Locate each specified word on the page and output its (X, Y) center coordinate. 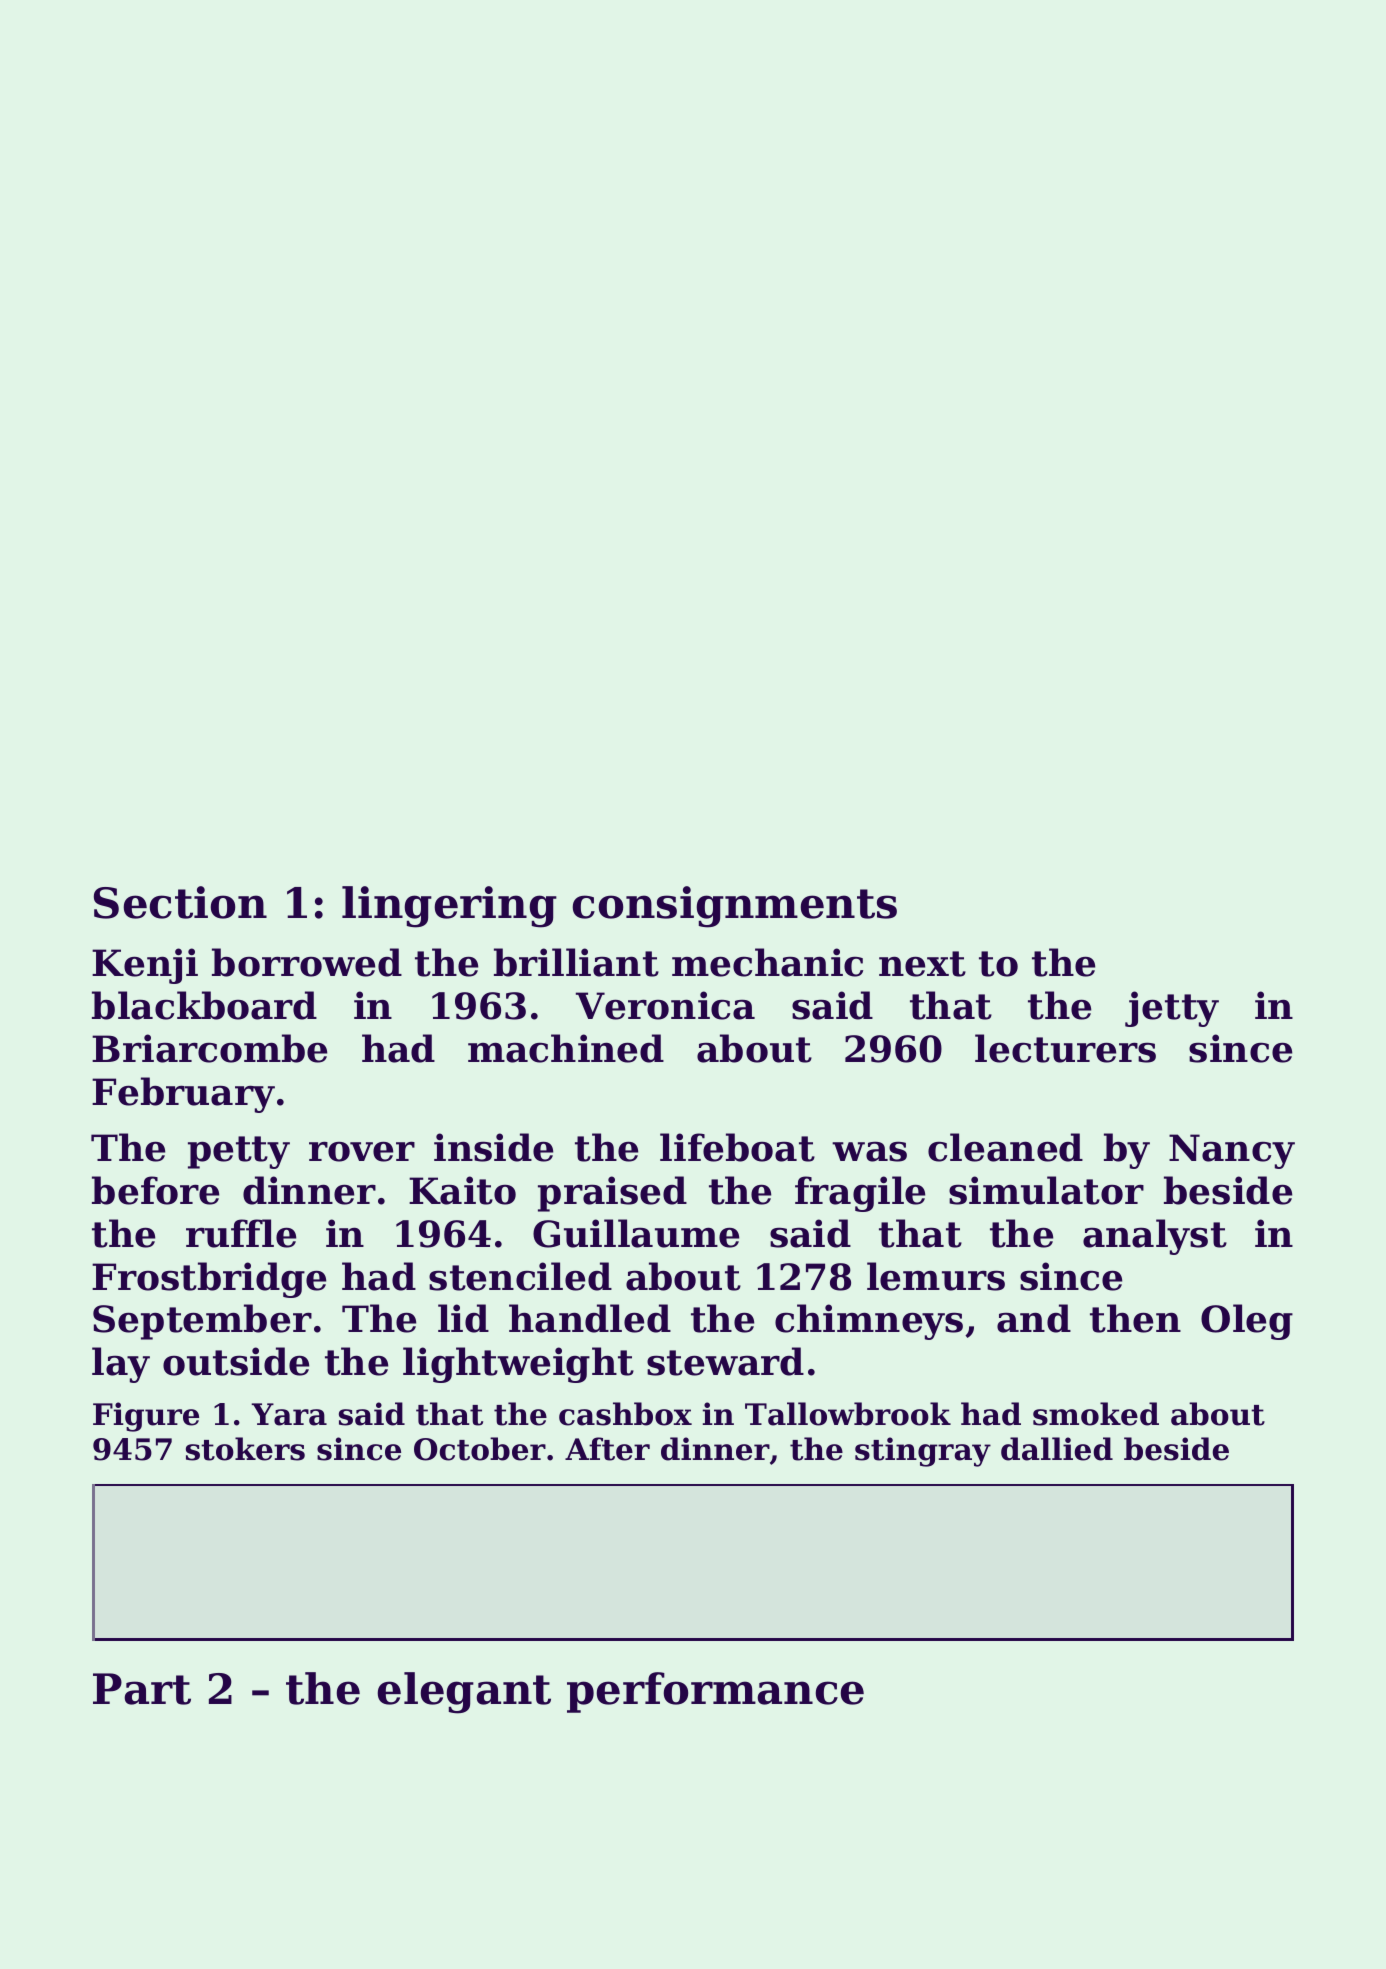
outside (236, 1361)
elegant (464, 1693)
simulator (1046, 1190)
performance (715, 1692)
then (1135, 1318)
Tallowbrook (848, 1414)
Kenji (145, 966)
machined (566, 1048)
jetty (1172, 1009)
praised (612, 1194)
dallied (1057, 1449)
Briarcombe (209, 1048)
